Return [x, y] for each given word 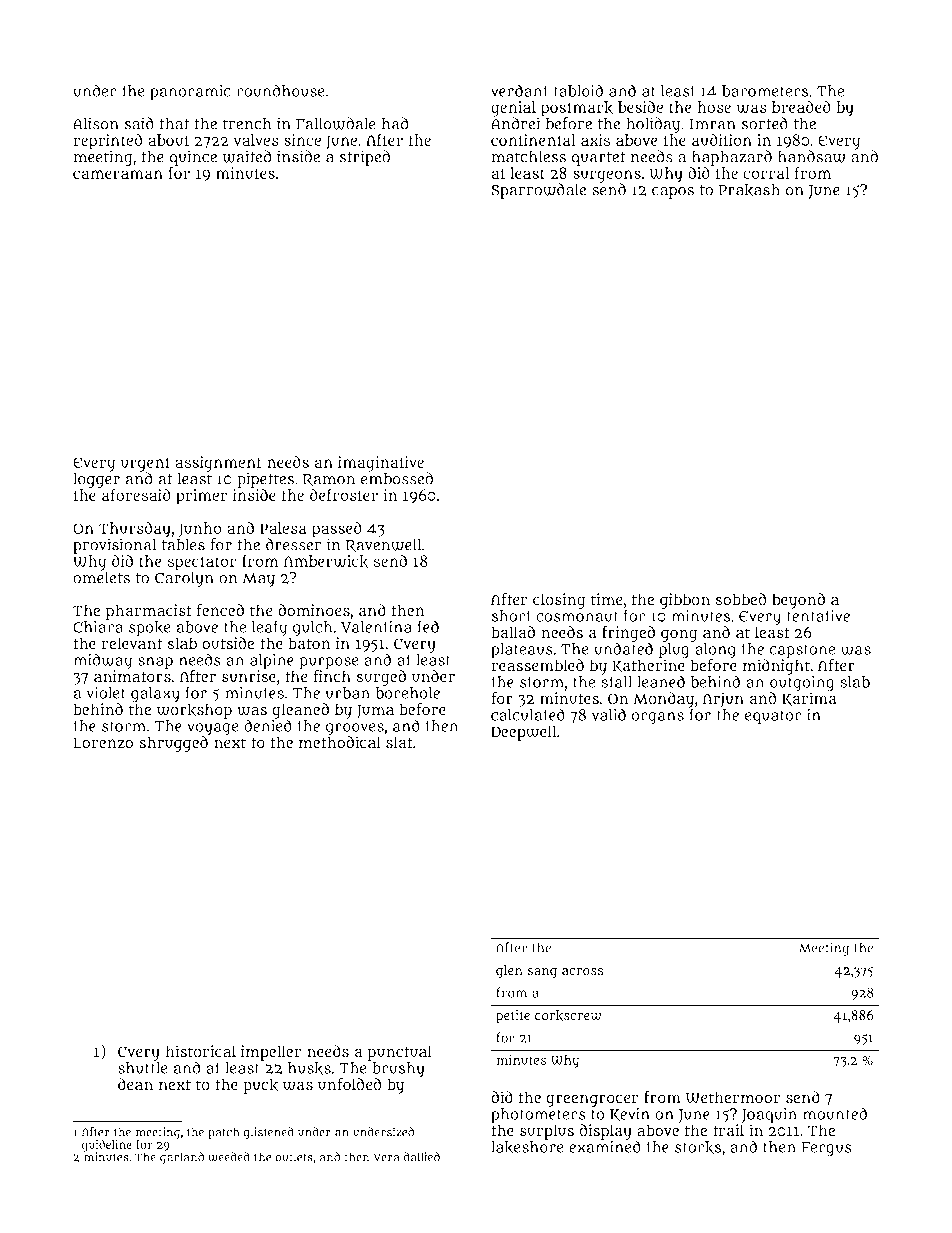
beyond [798, 601]
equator [773, 717]
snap [155, 663]
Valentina [376, 627]
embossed [397, 478]
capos [673, 193]
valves [256, 140]
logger [96, 480]
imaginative [381, 464]
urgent [145, 464]
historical [201, 1051]
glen [509, 972]
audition [722, 140]
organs [657, 718]
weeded [229, 1157]
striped [365, 158]
